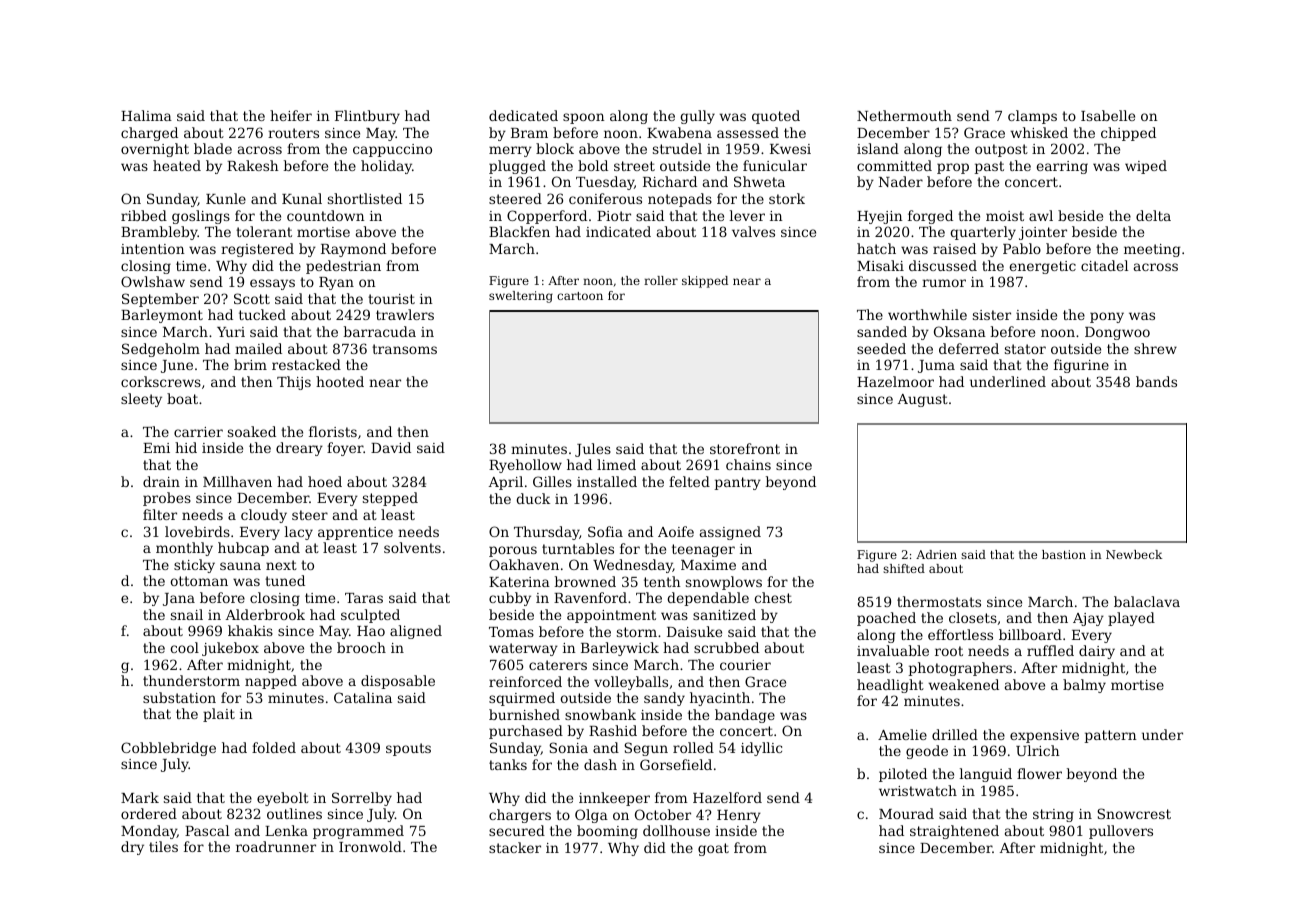 This document has height=924, width=1308. Describe the element at coordinates (930, 217) in the document. I see `forged` at that location.
